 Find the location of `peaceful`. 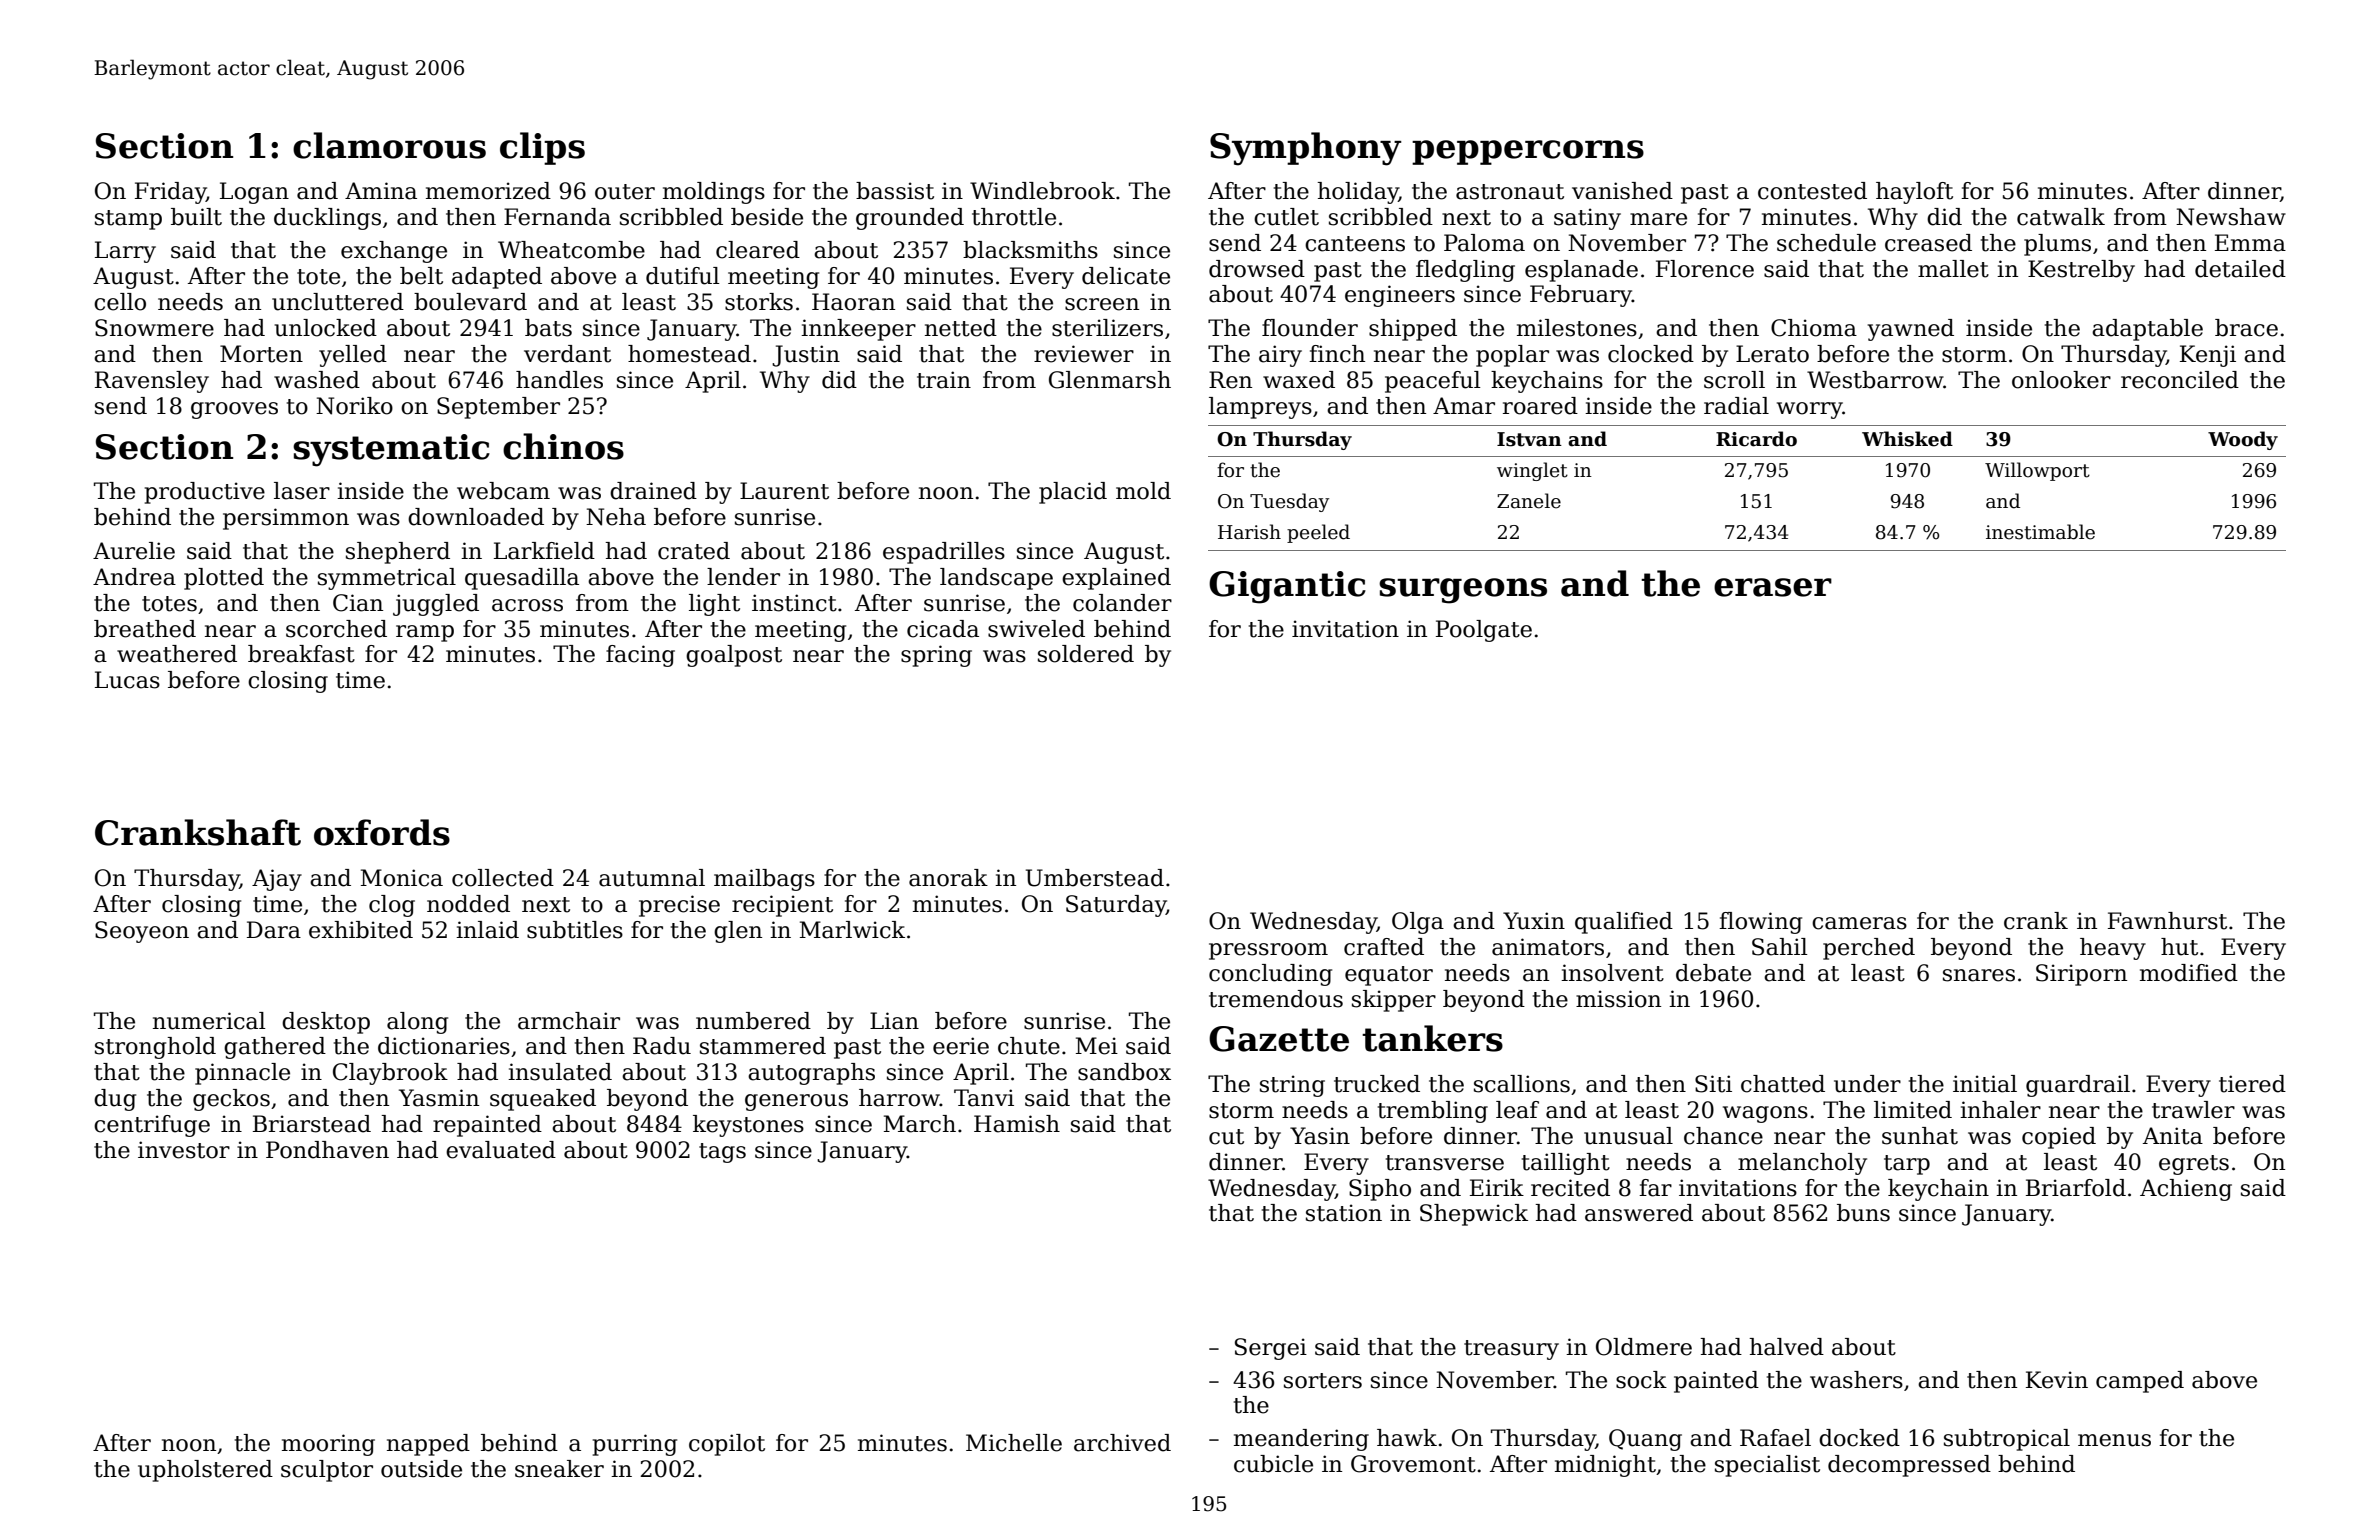

peaceful is located at coordinates (1433, 382).
